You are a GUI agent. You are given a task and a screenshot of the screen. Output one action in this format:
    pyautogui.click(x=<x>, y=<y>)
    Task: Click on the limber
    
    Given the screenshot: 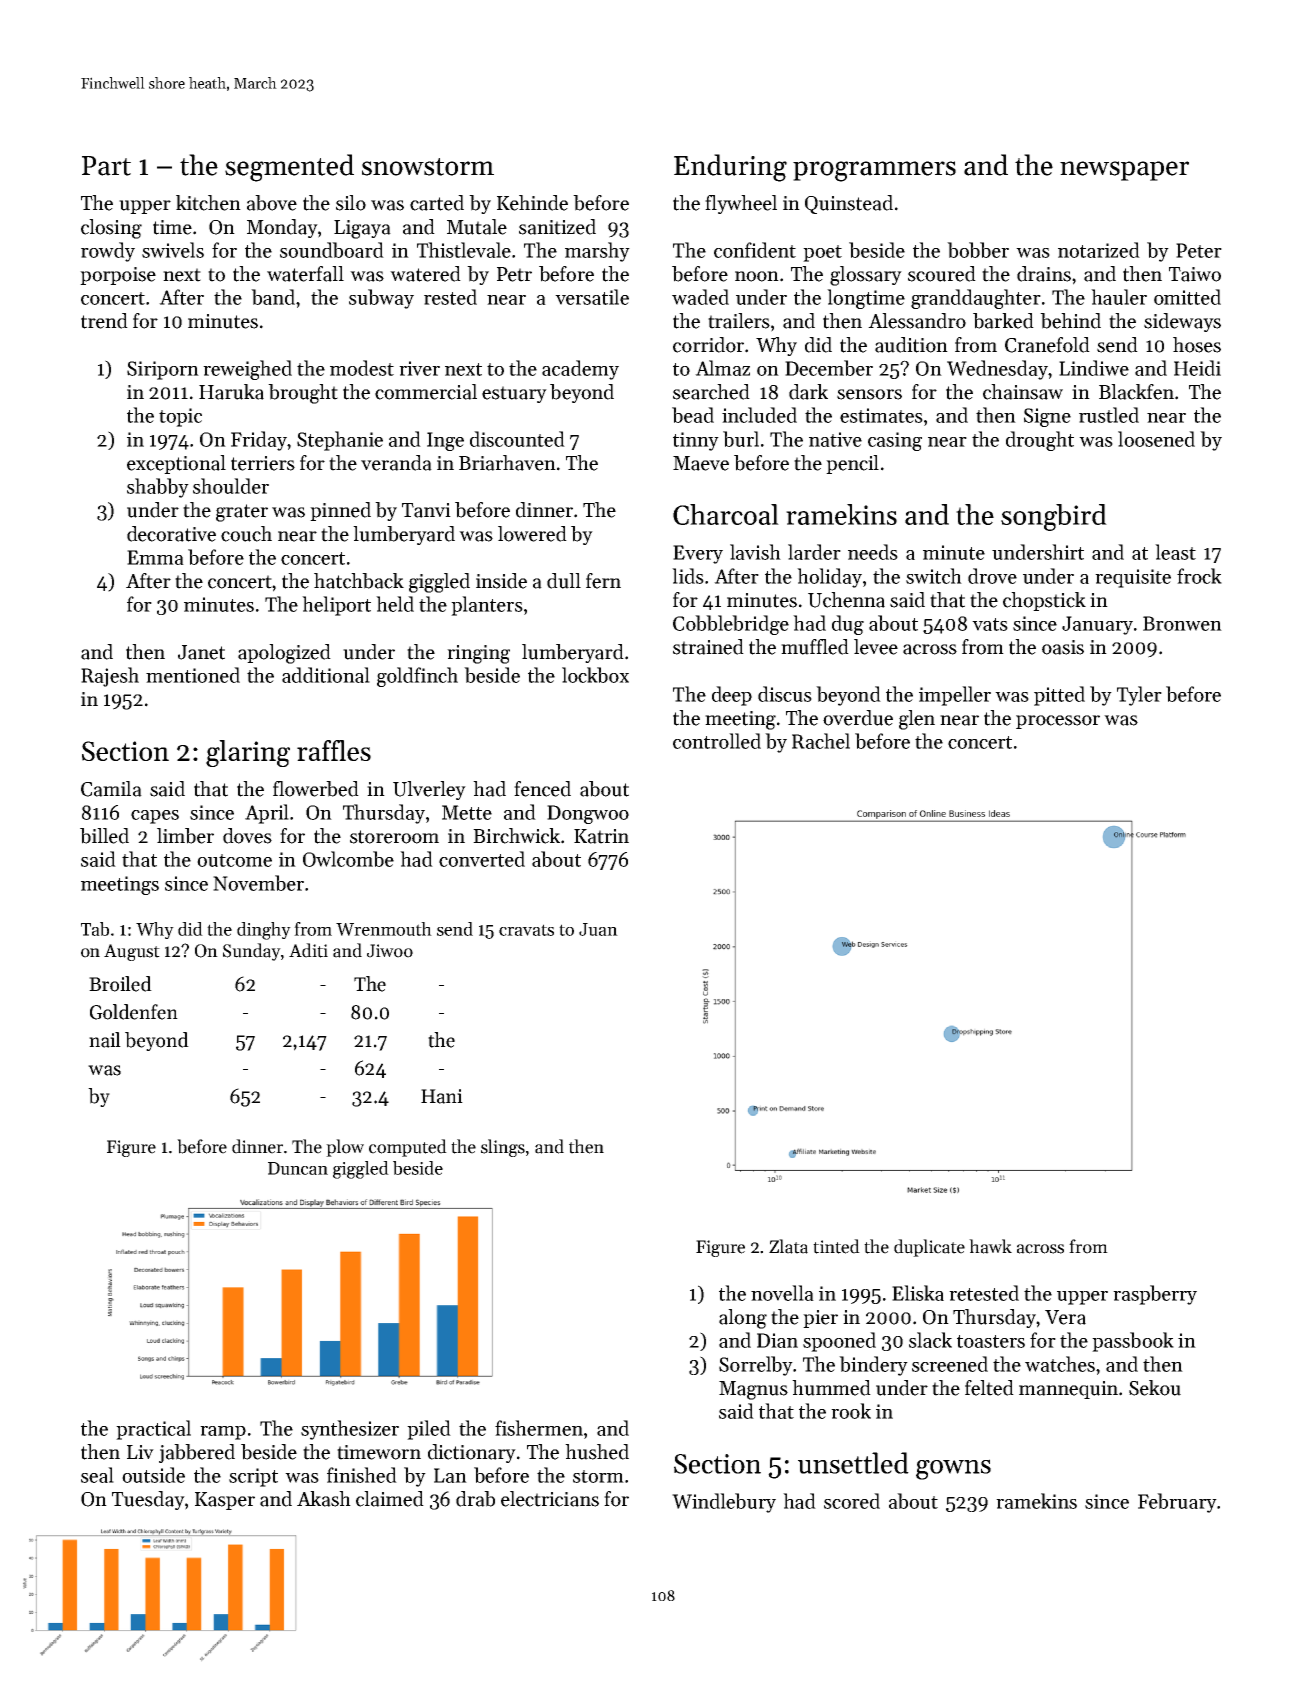 What is the action you would take?
    pyautogui.click(x=185, y=836)
